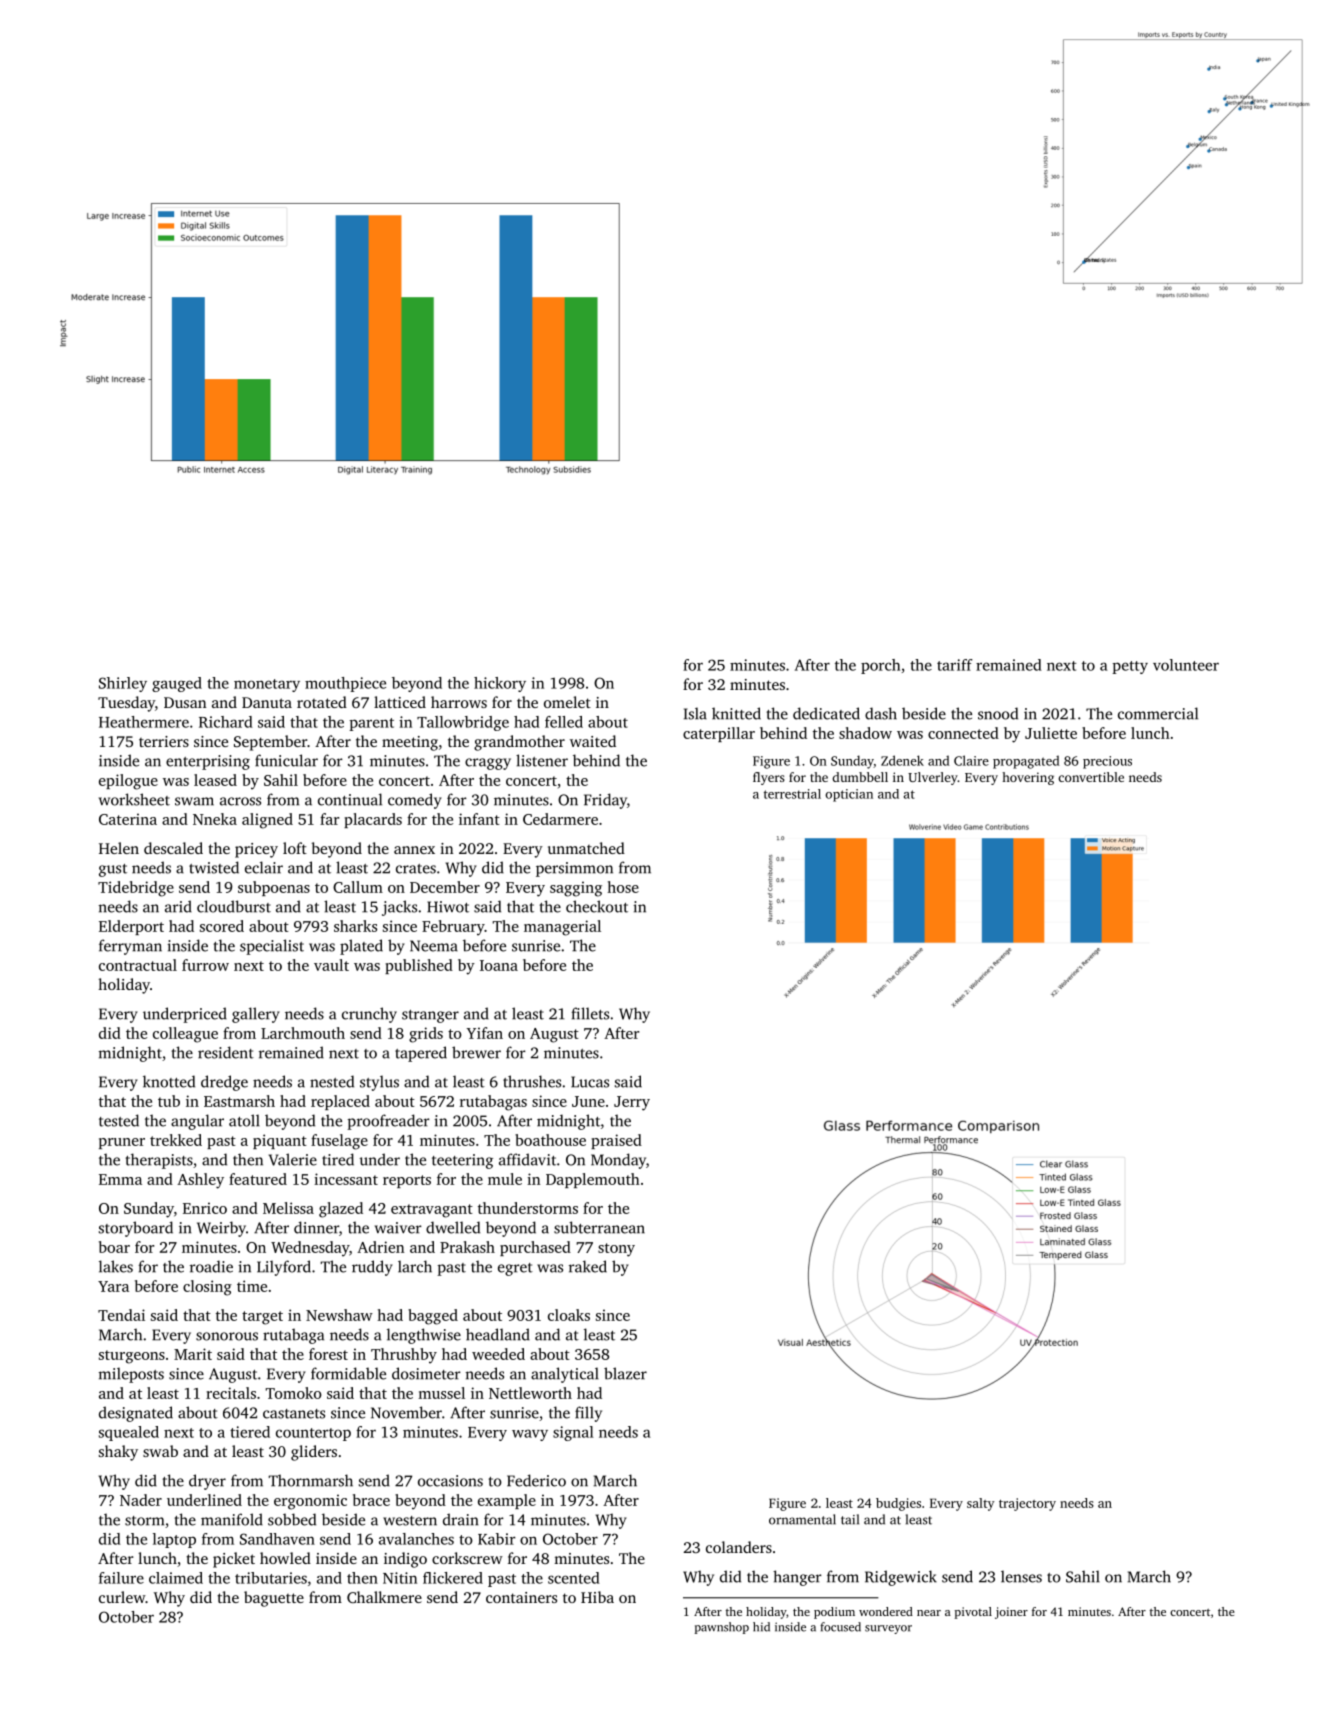 The height and width of the page is (1728, 1335). I want to click on budgies, so click(898, 1504).
